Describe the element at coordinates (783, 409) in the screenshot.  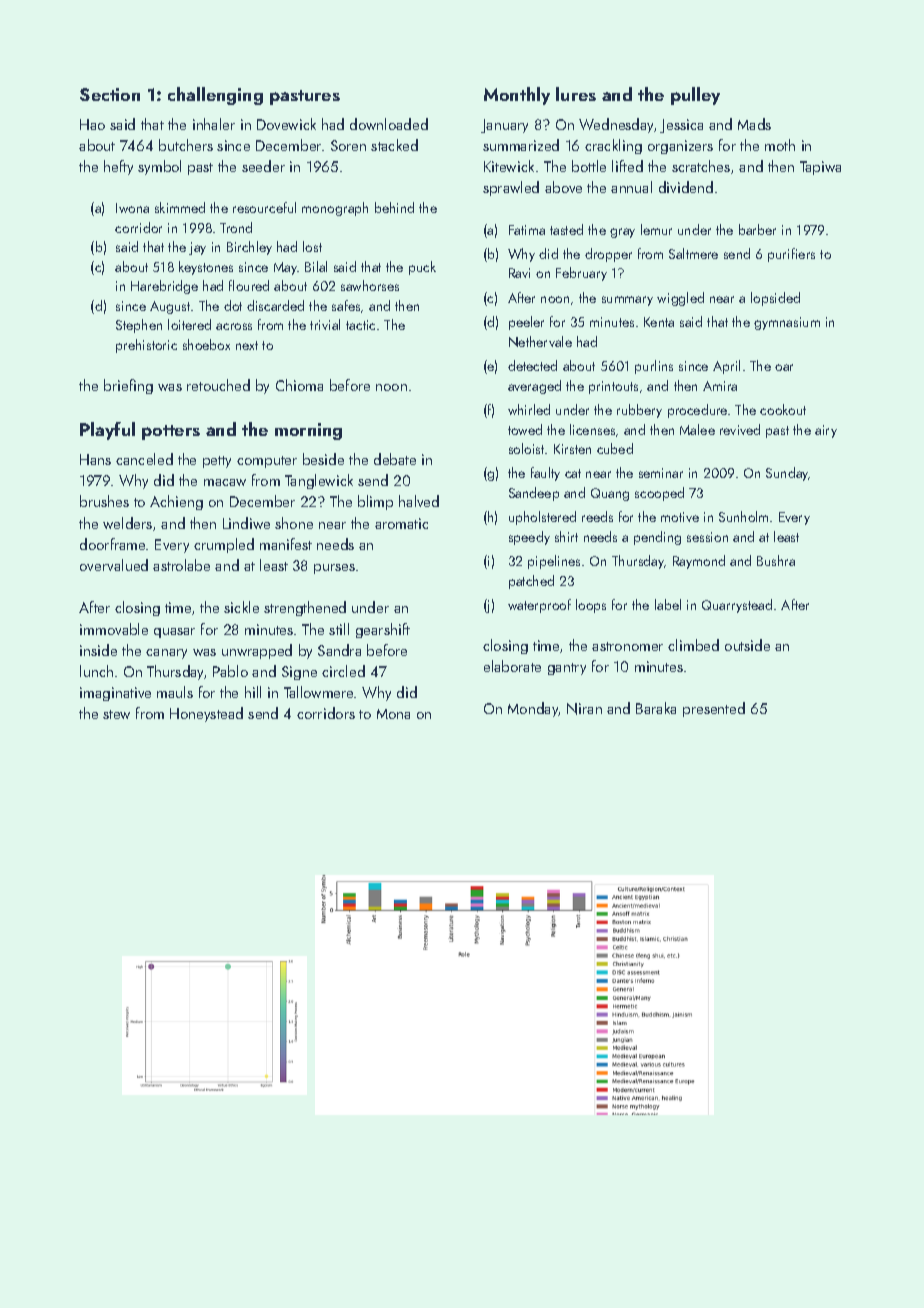
I see `cookout` at that location.
